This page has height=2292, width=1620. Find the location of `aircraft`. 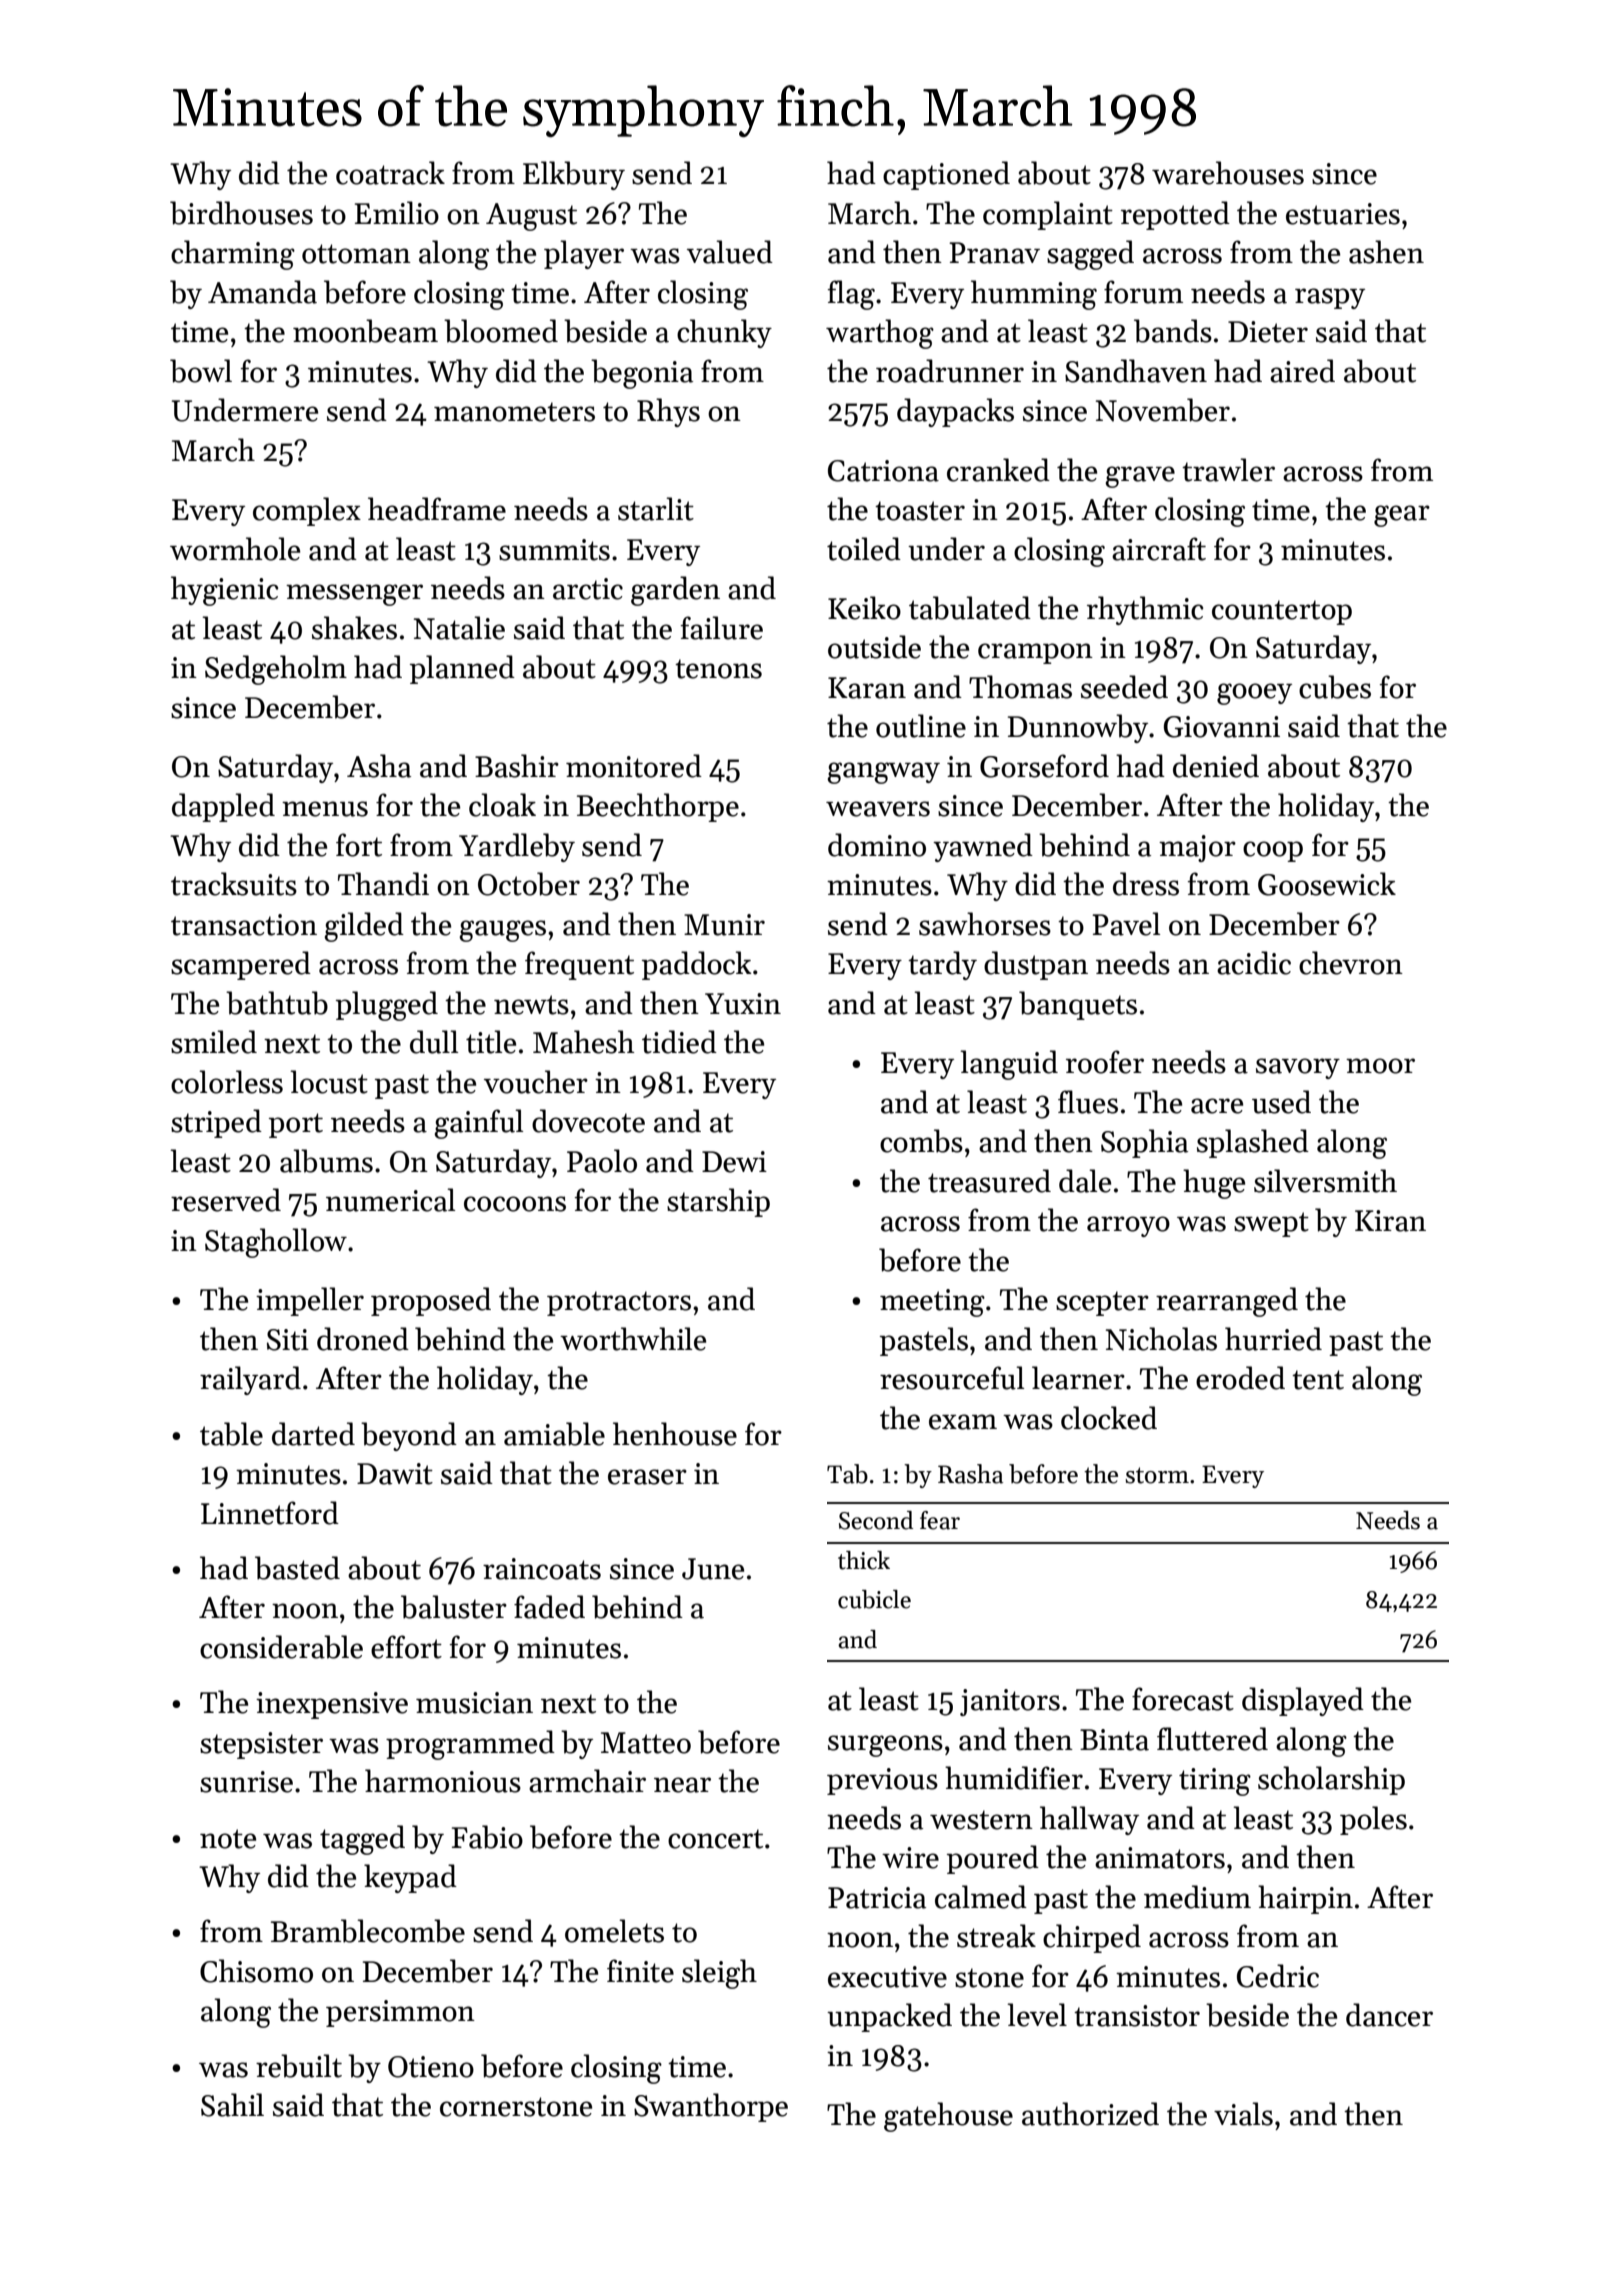

aircraft is located at coordinates (1159, 549).
